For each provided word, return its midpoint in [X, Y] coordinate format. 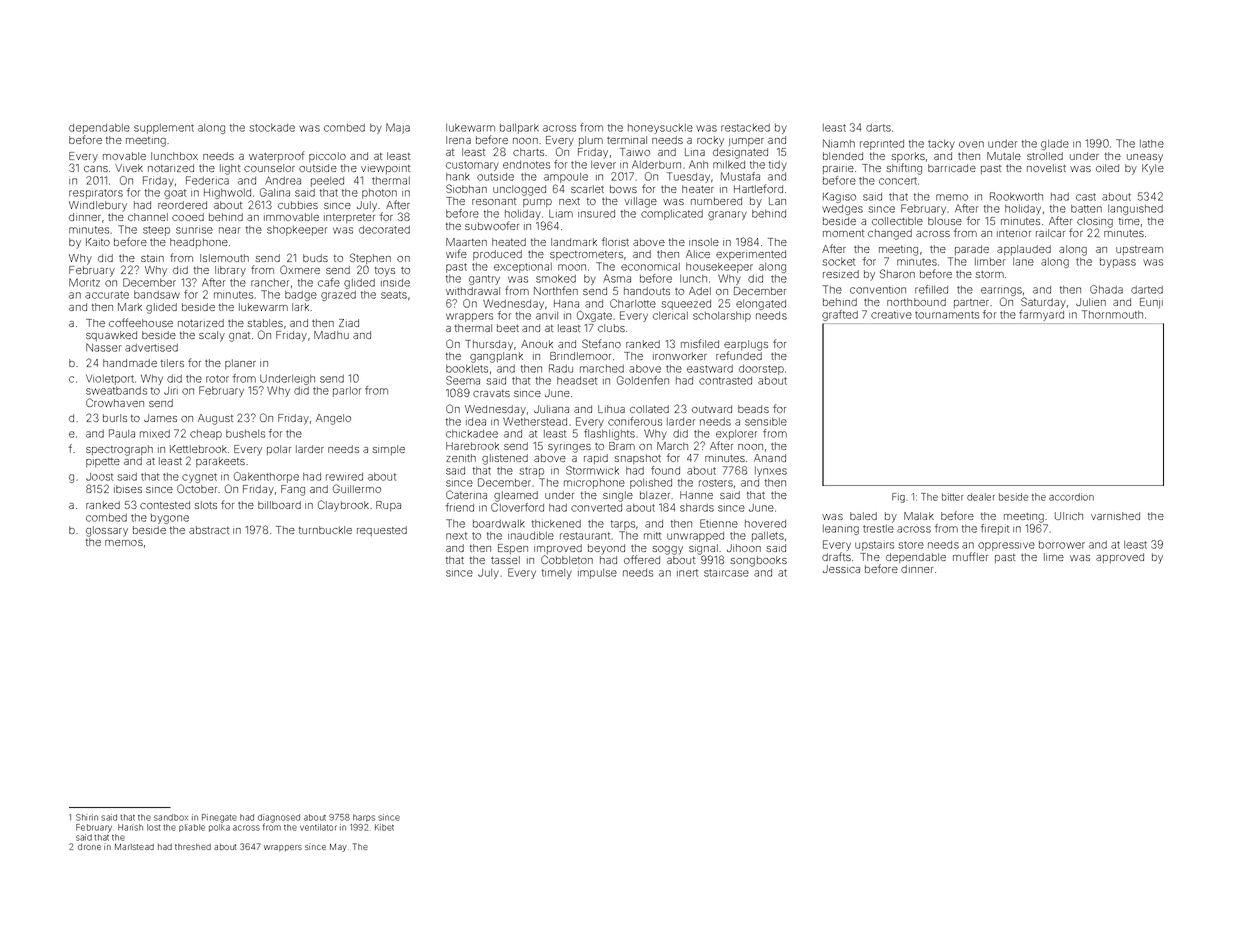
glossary [107, 531]
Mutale [1004, 156]
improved [558, 549]
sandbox [171, 817]
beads [753, 409]
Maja [398, 128]
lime [1054, 557]
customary [472, 166]
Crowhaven [115, 402]
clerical [670, 316]
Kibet [384, 827]
